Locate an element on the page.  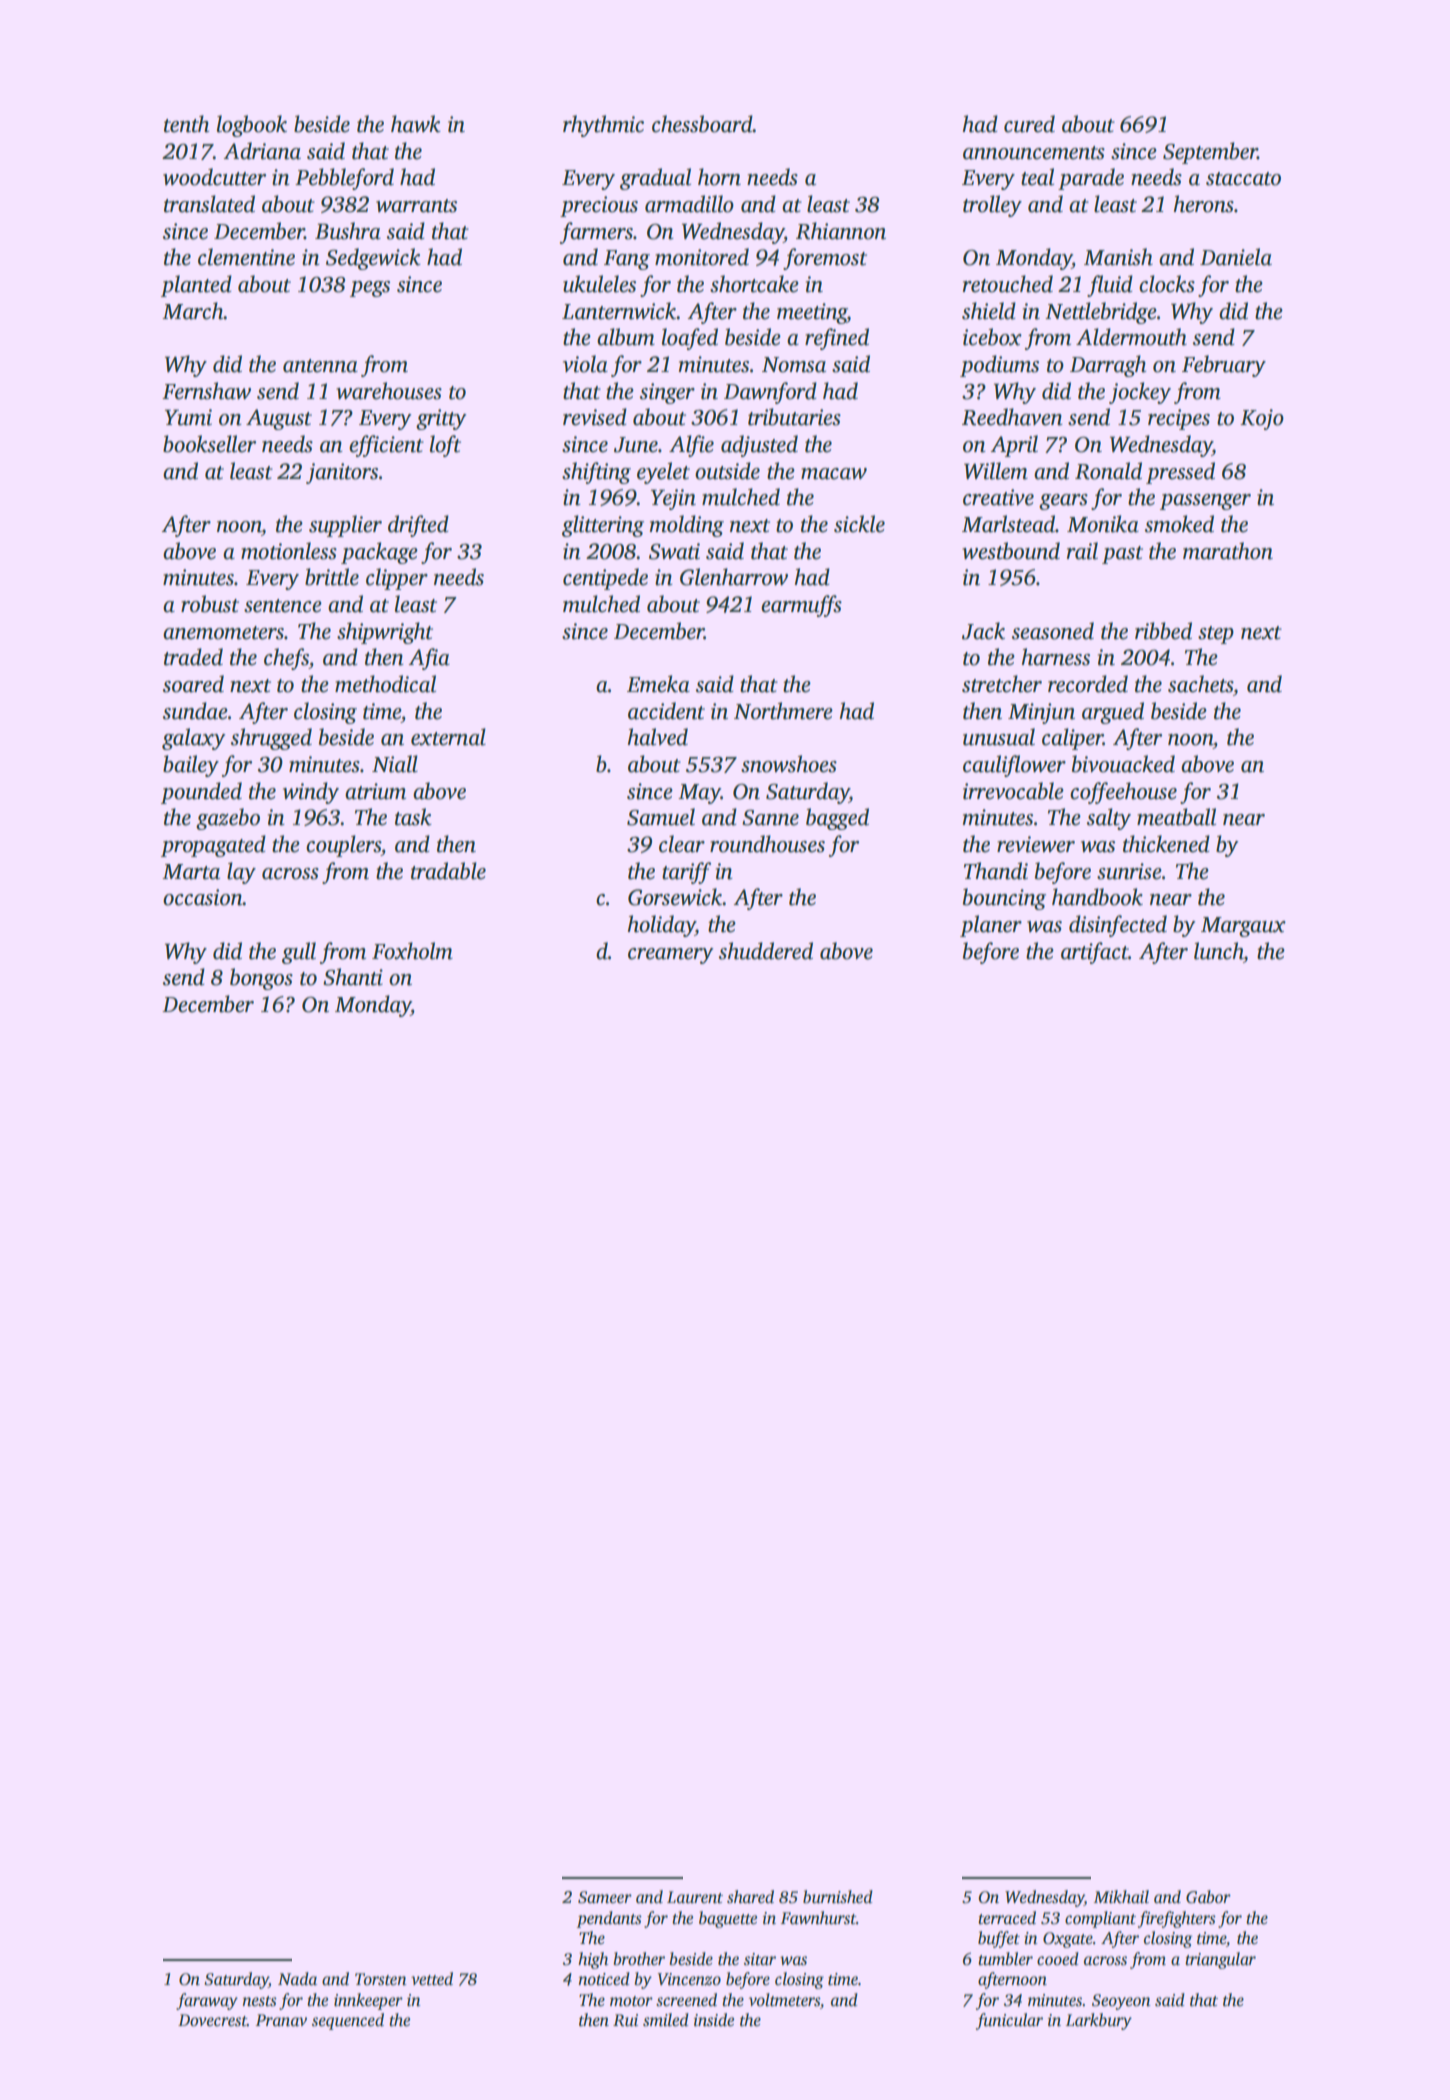
Gabor is located at coordinates (1208, 1897).
